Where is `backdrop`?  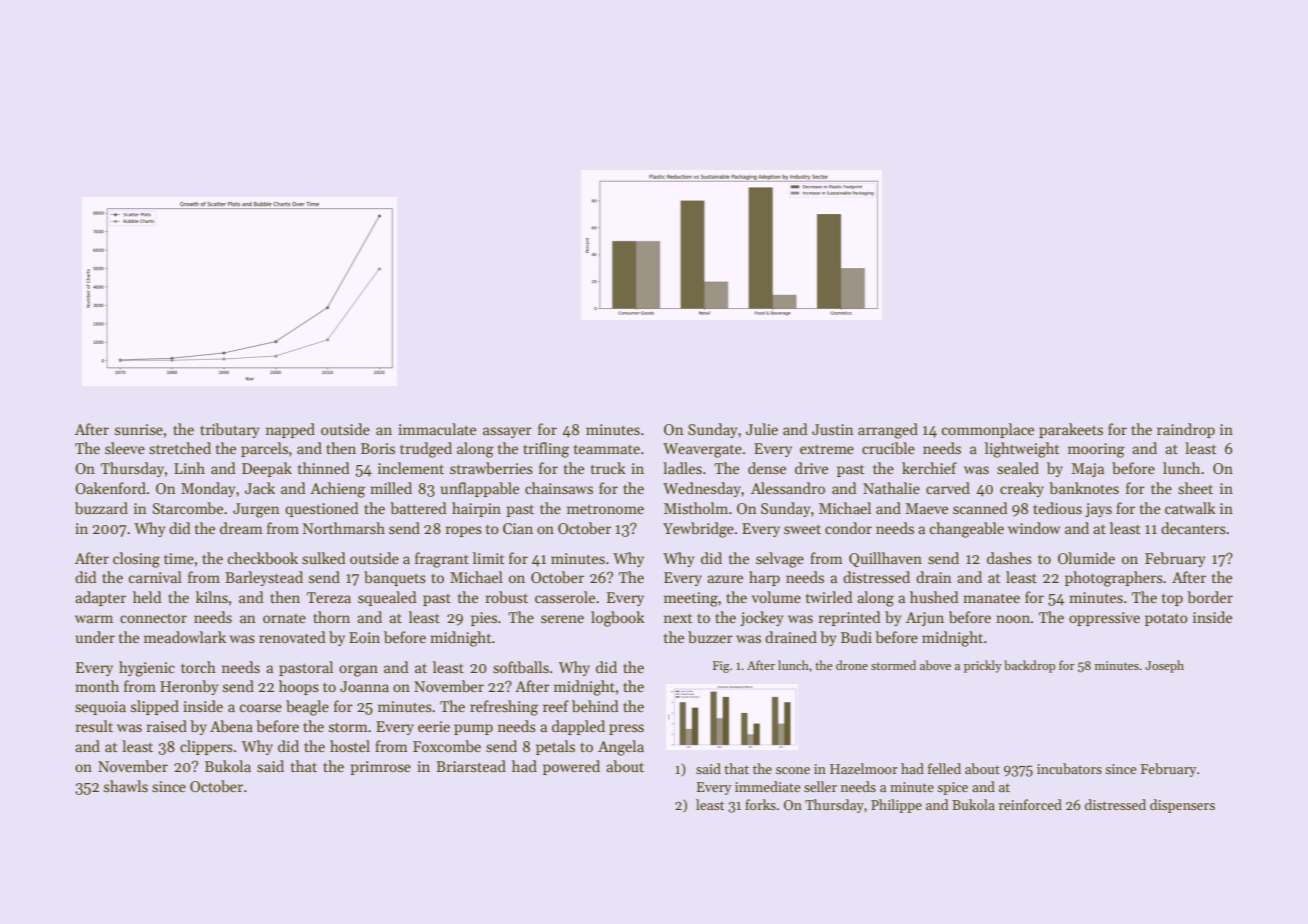
backdrop is located at coordinates (1029, 666).
